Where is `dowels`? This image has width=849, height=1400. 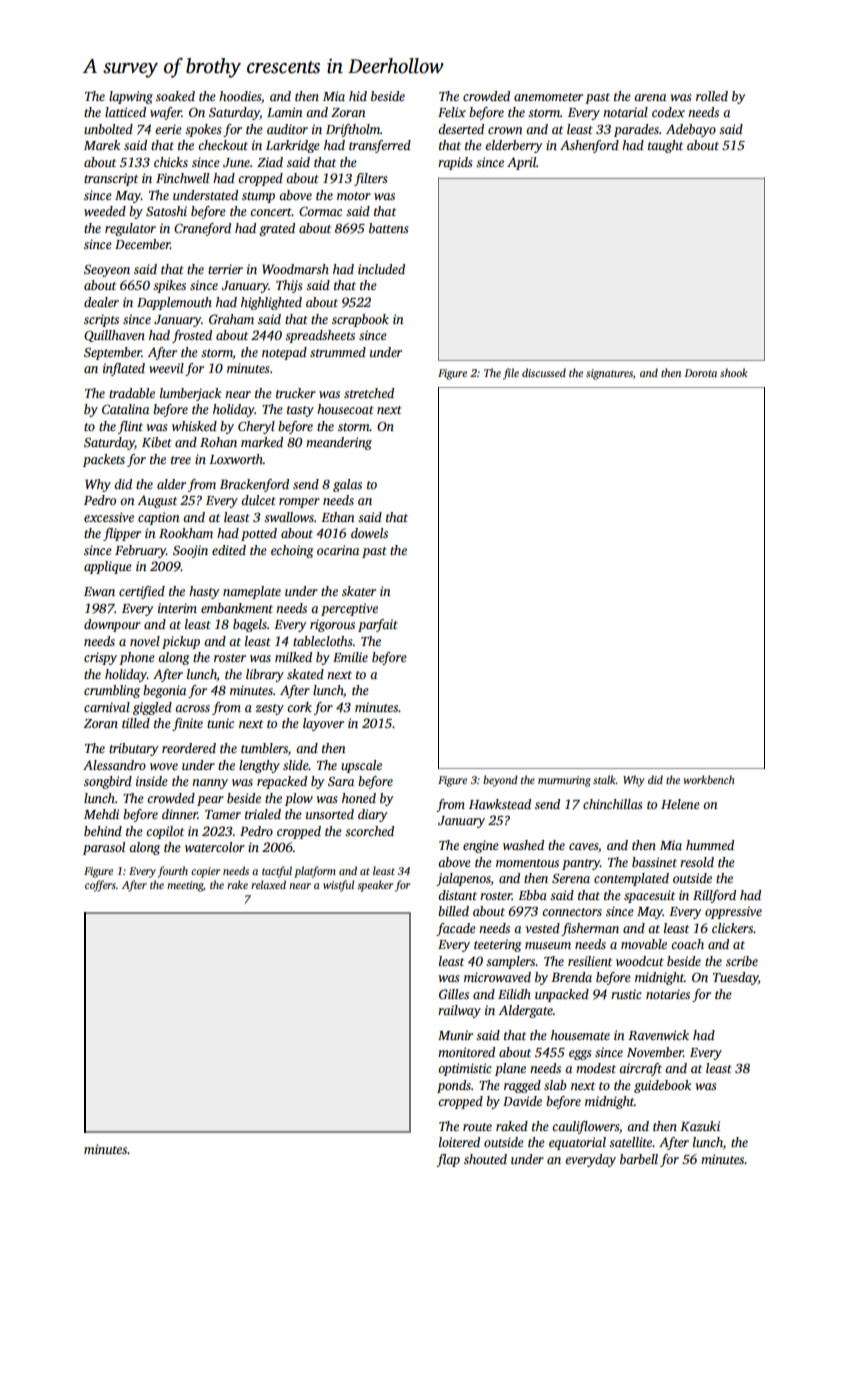
dowels is located at coordinates (369, 533).
